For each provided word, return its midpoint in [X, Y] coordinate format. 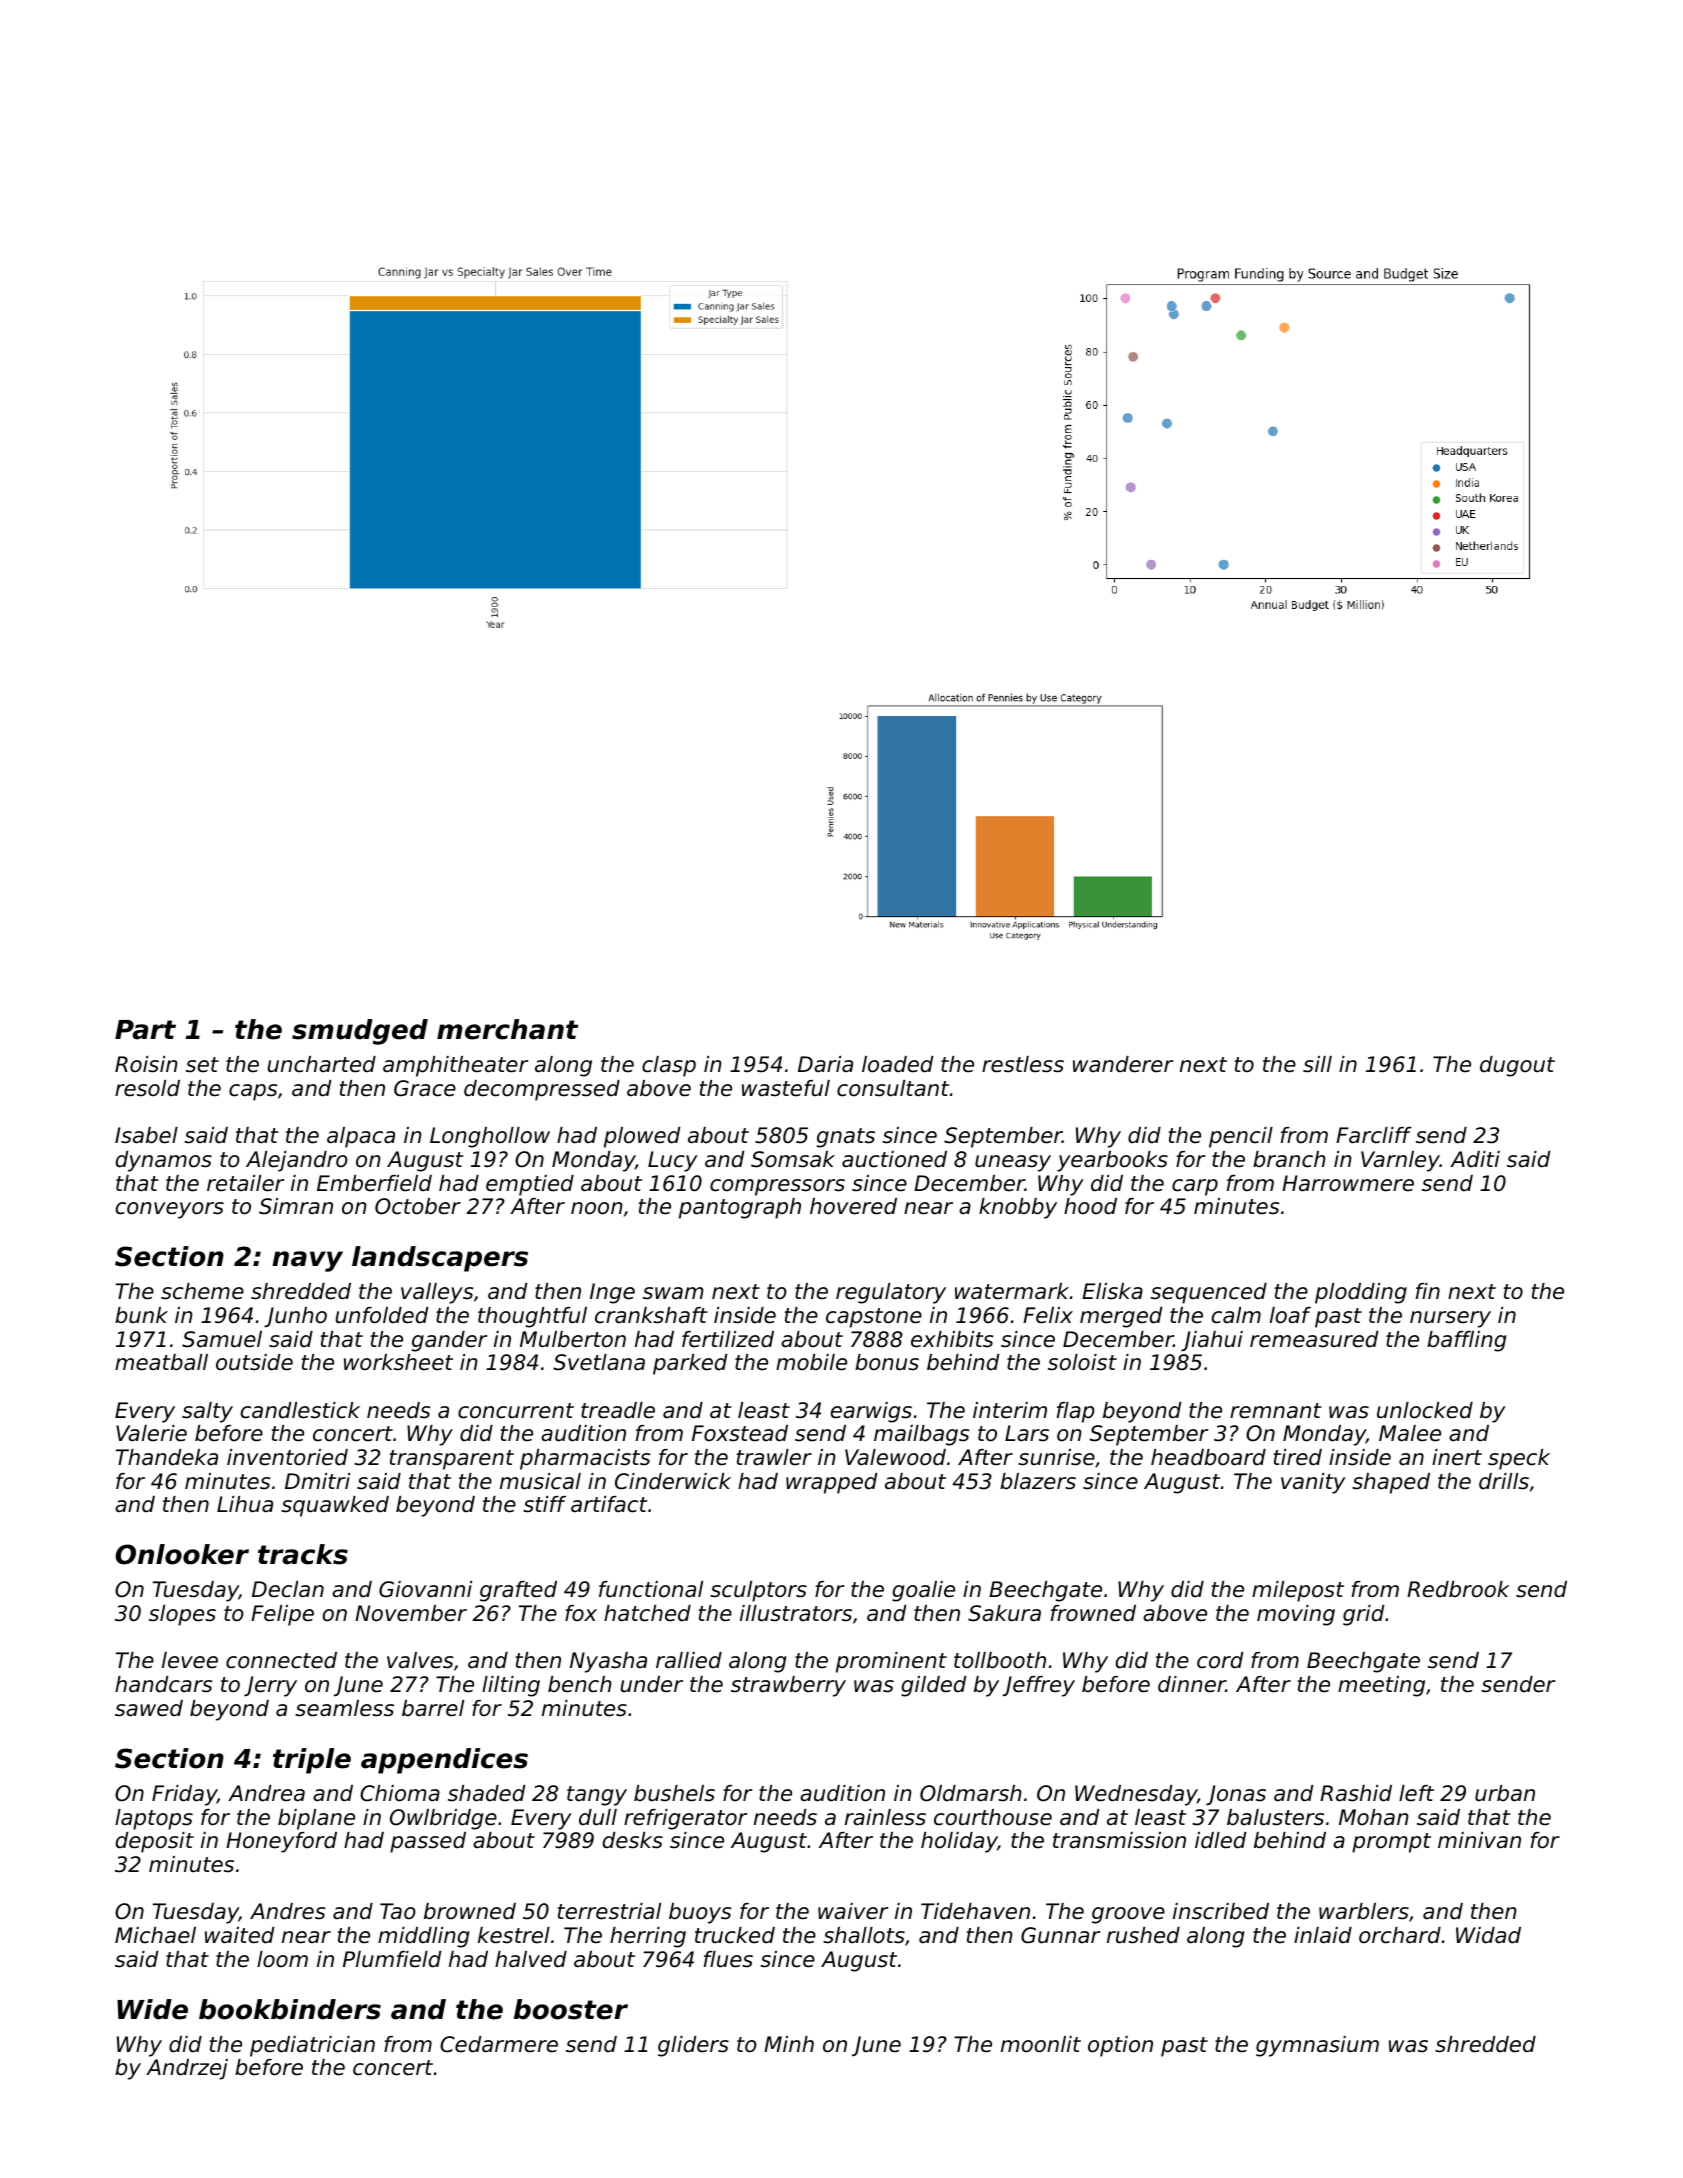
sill [1317, 1064]
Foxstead [740, 1433]
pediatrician [312, 2046]
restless [1023, 1064]
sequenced [1209, 1293]
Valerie [151, 1433]
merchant [507, 1029]
